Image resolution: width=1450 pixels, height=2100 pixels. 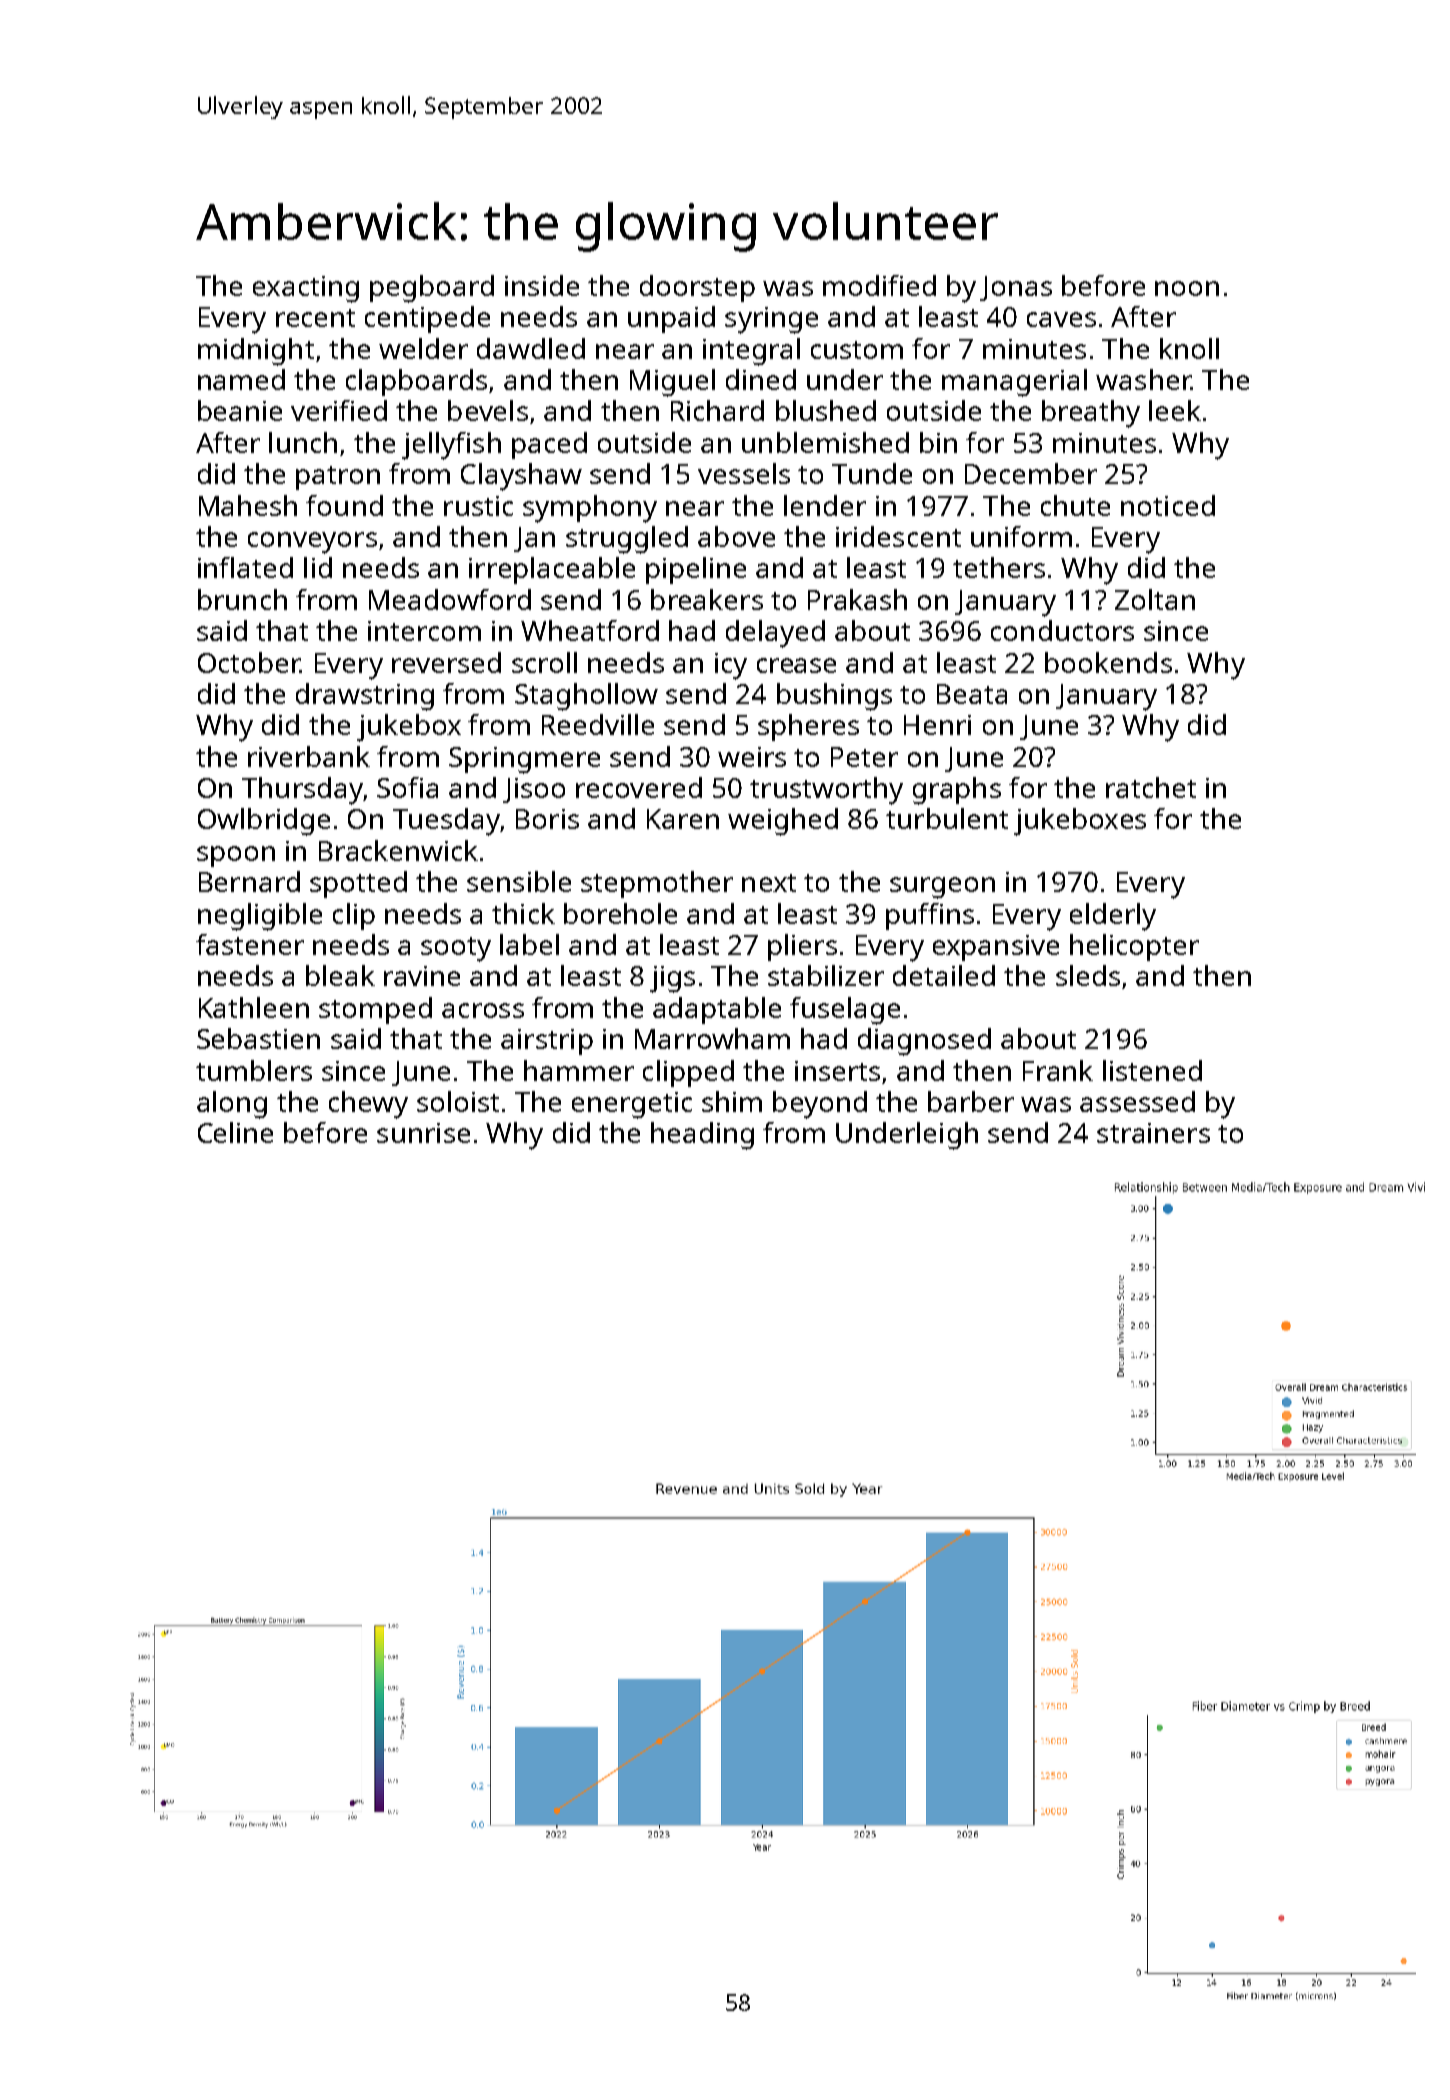 What do you see at coordinates (306, 289) in the image?
I see `exacting` at bounding box center [306, 289].
